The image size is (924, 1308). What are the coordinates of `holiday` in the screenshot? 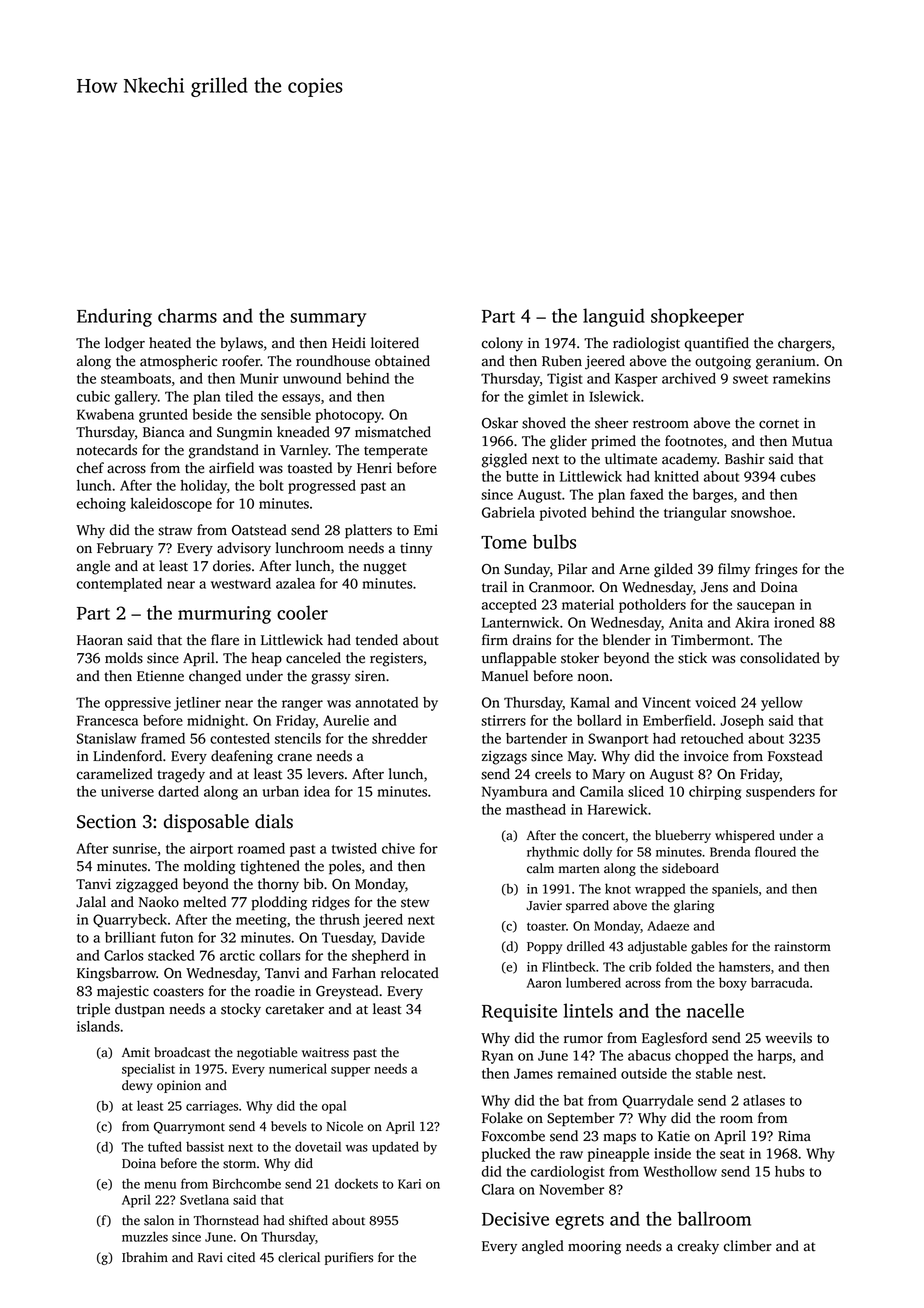 It's located at (204, 487).
